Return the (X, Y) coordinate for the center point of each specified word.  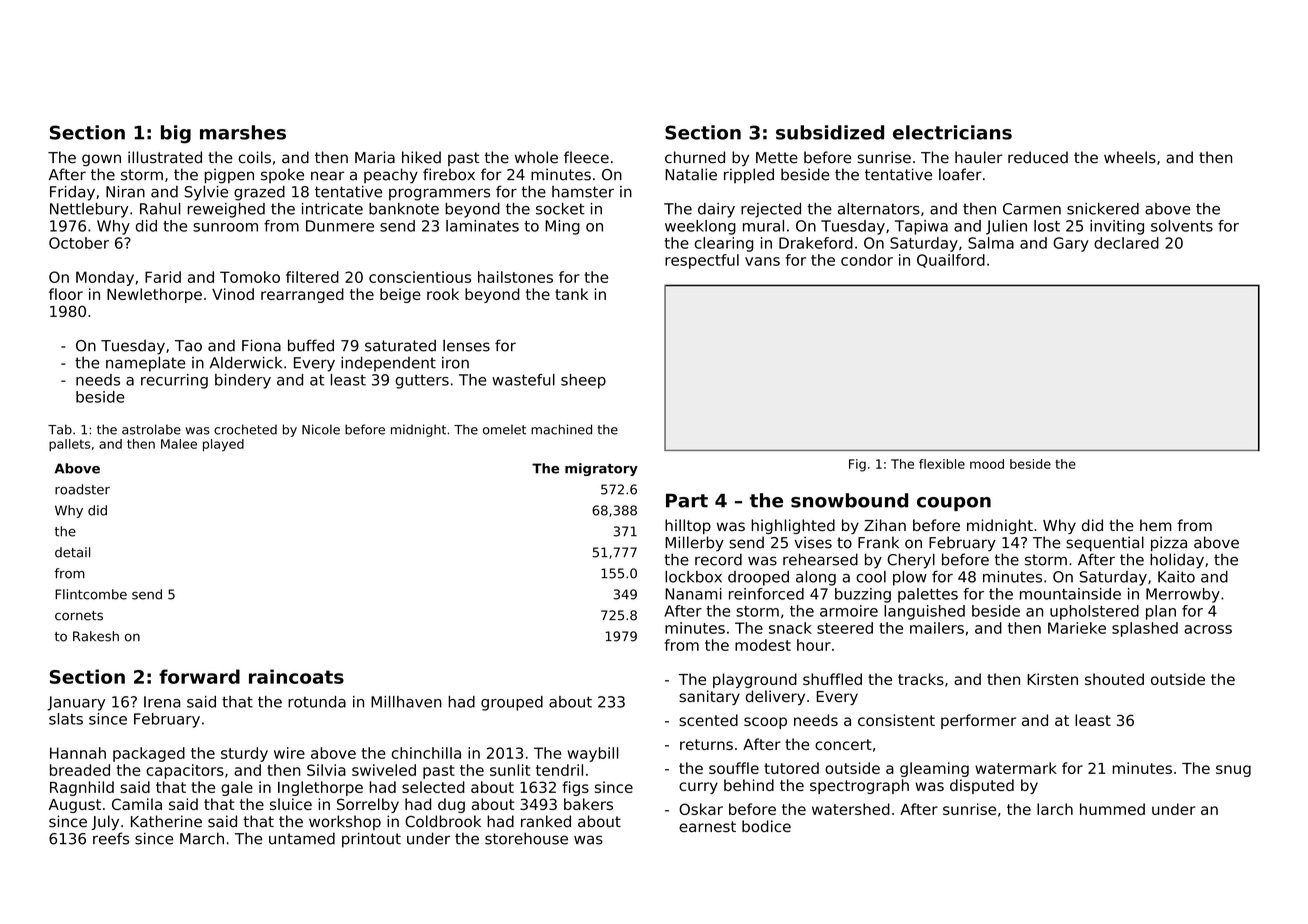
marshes (243, 132)
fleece (586, 157)
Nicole (321, 429)
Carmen (1032, 209)
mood (987, 464)
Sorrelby (368, 805)
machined (561, 429)
